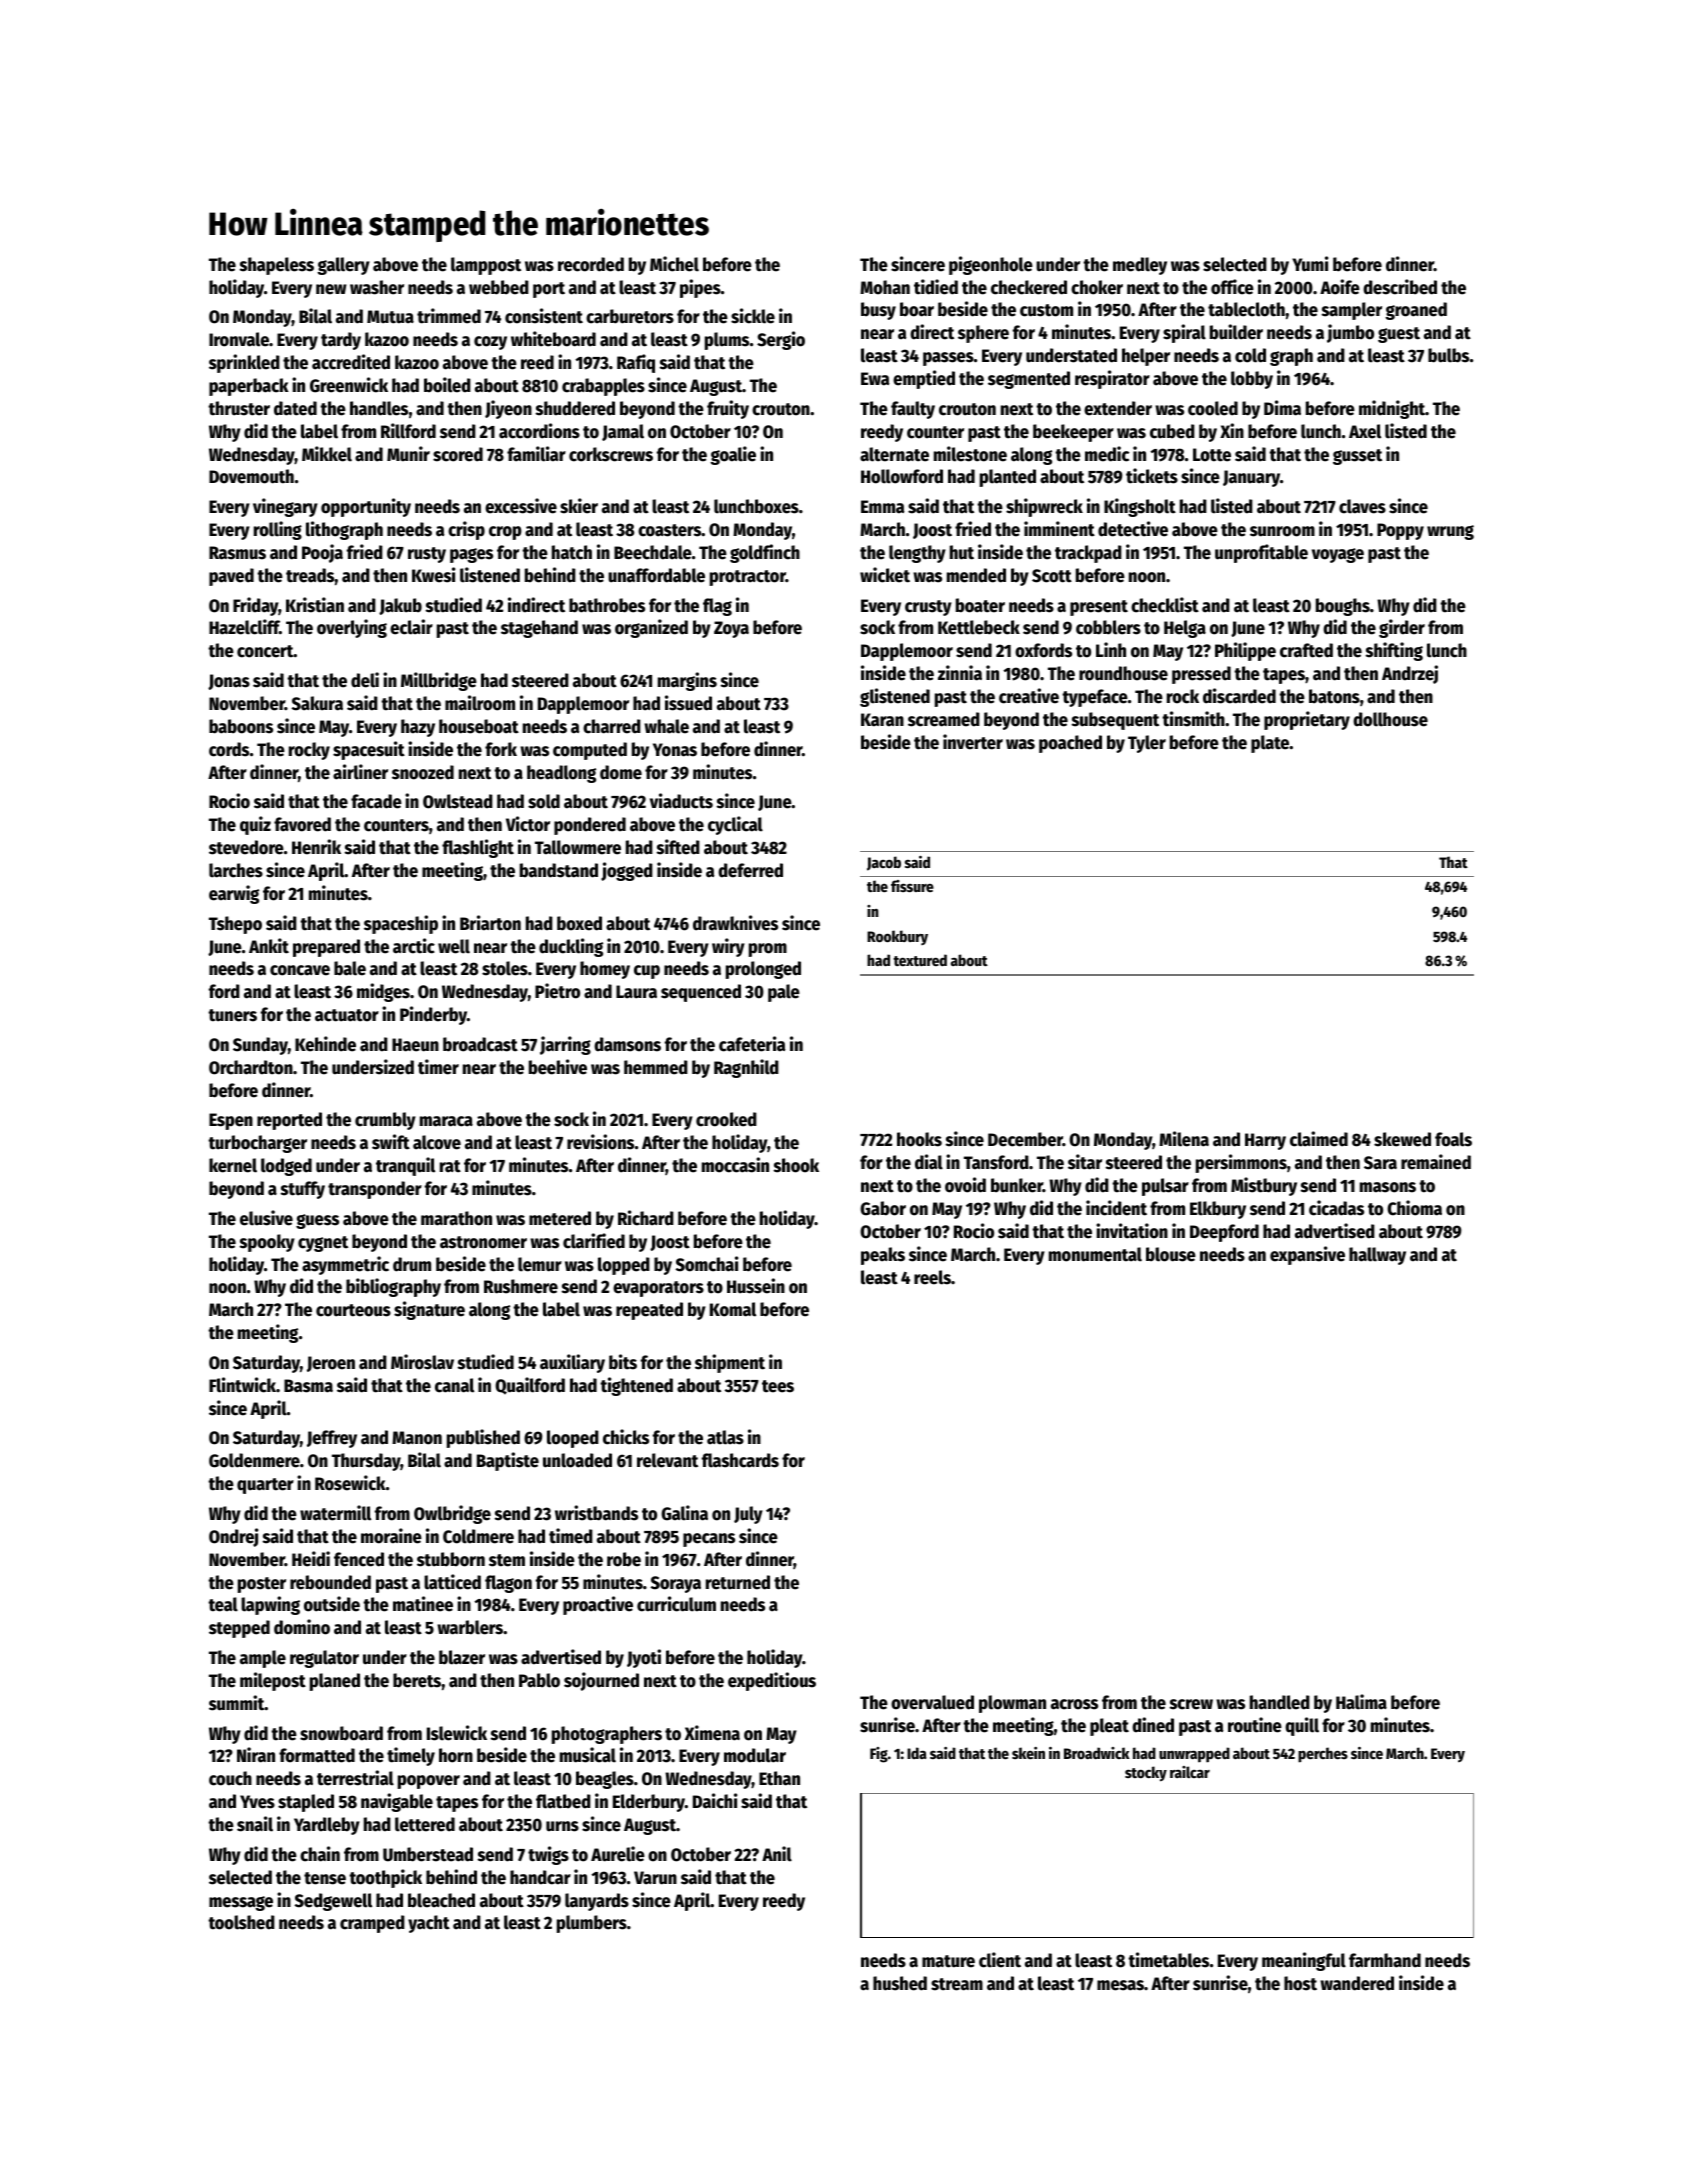  Describe the element at coordinates (401, 924) in the screenshot. I see `spaceship` at that location.
